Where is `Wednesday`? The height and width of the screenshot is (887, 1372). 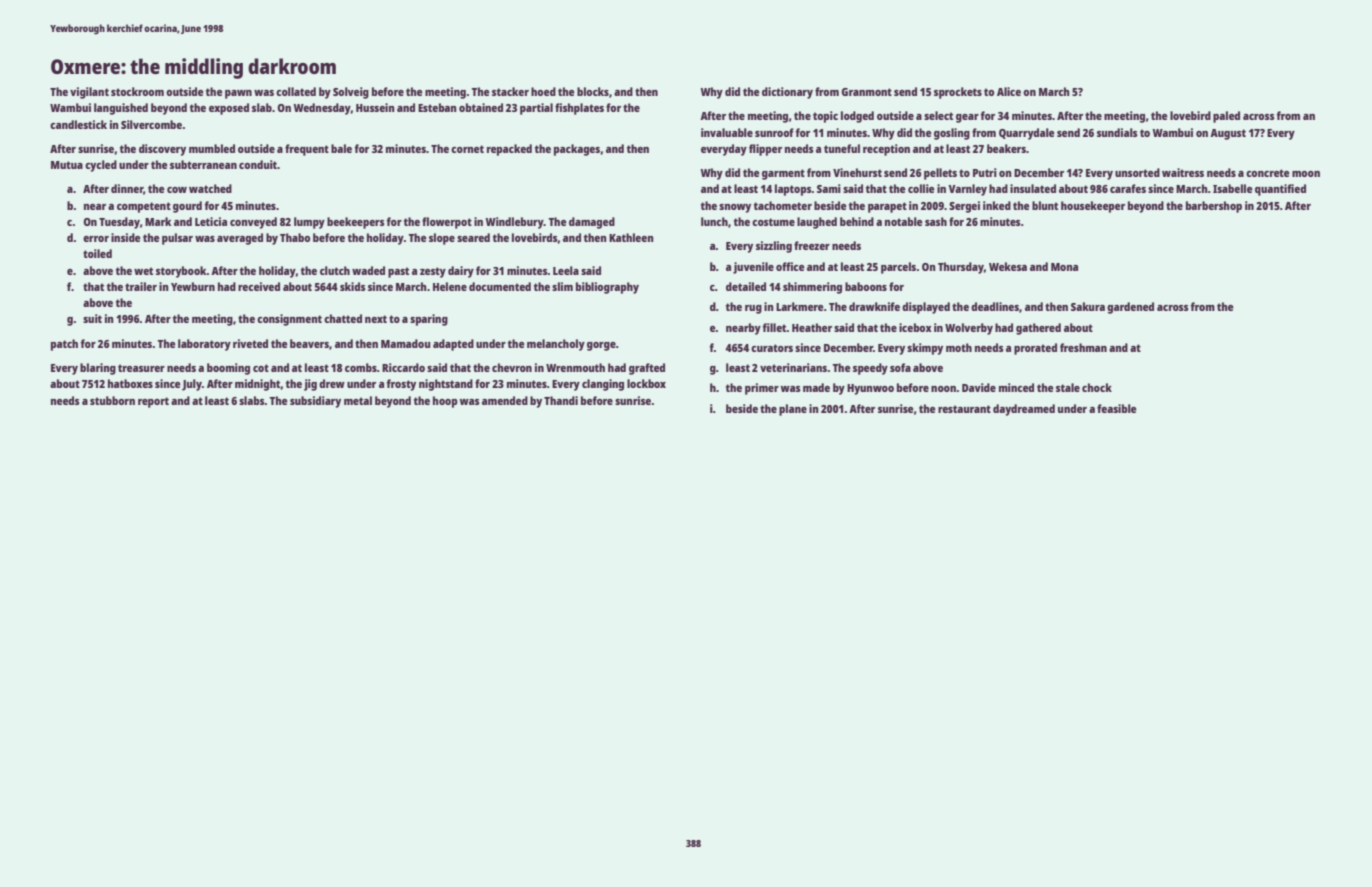 Wednesday is located at coordinates (322, 109).
